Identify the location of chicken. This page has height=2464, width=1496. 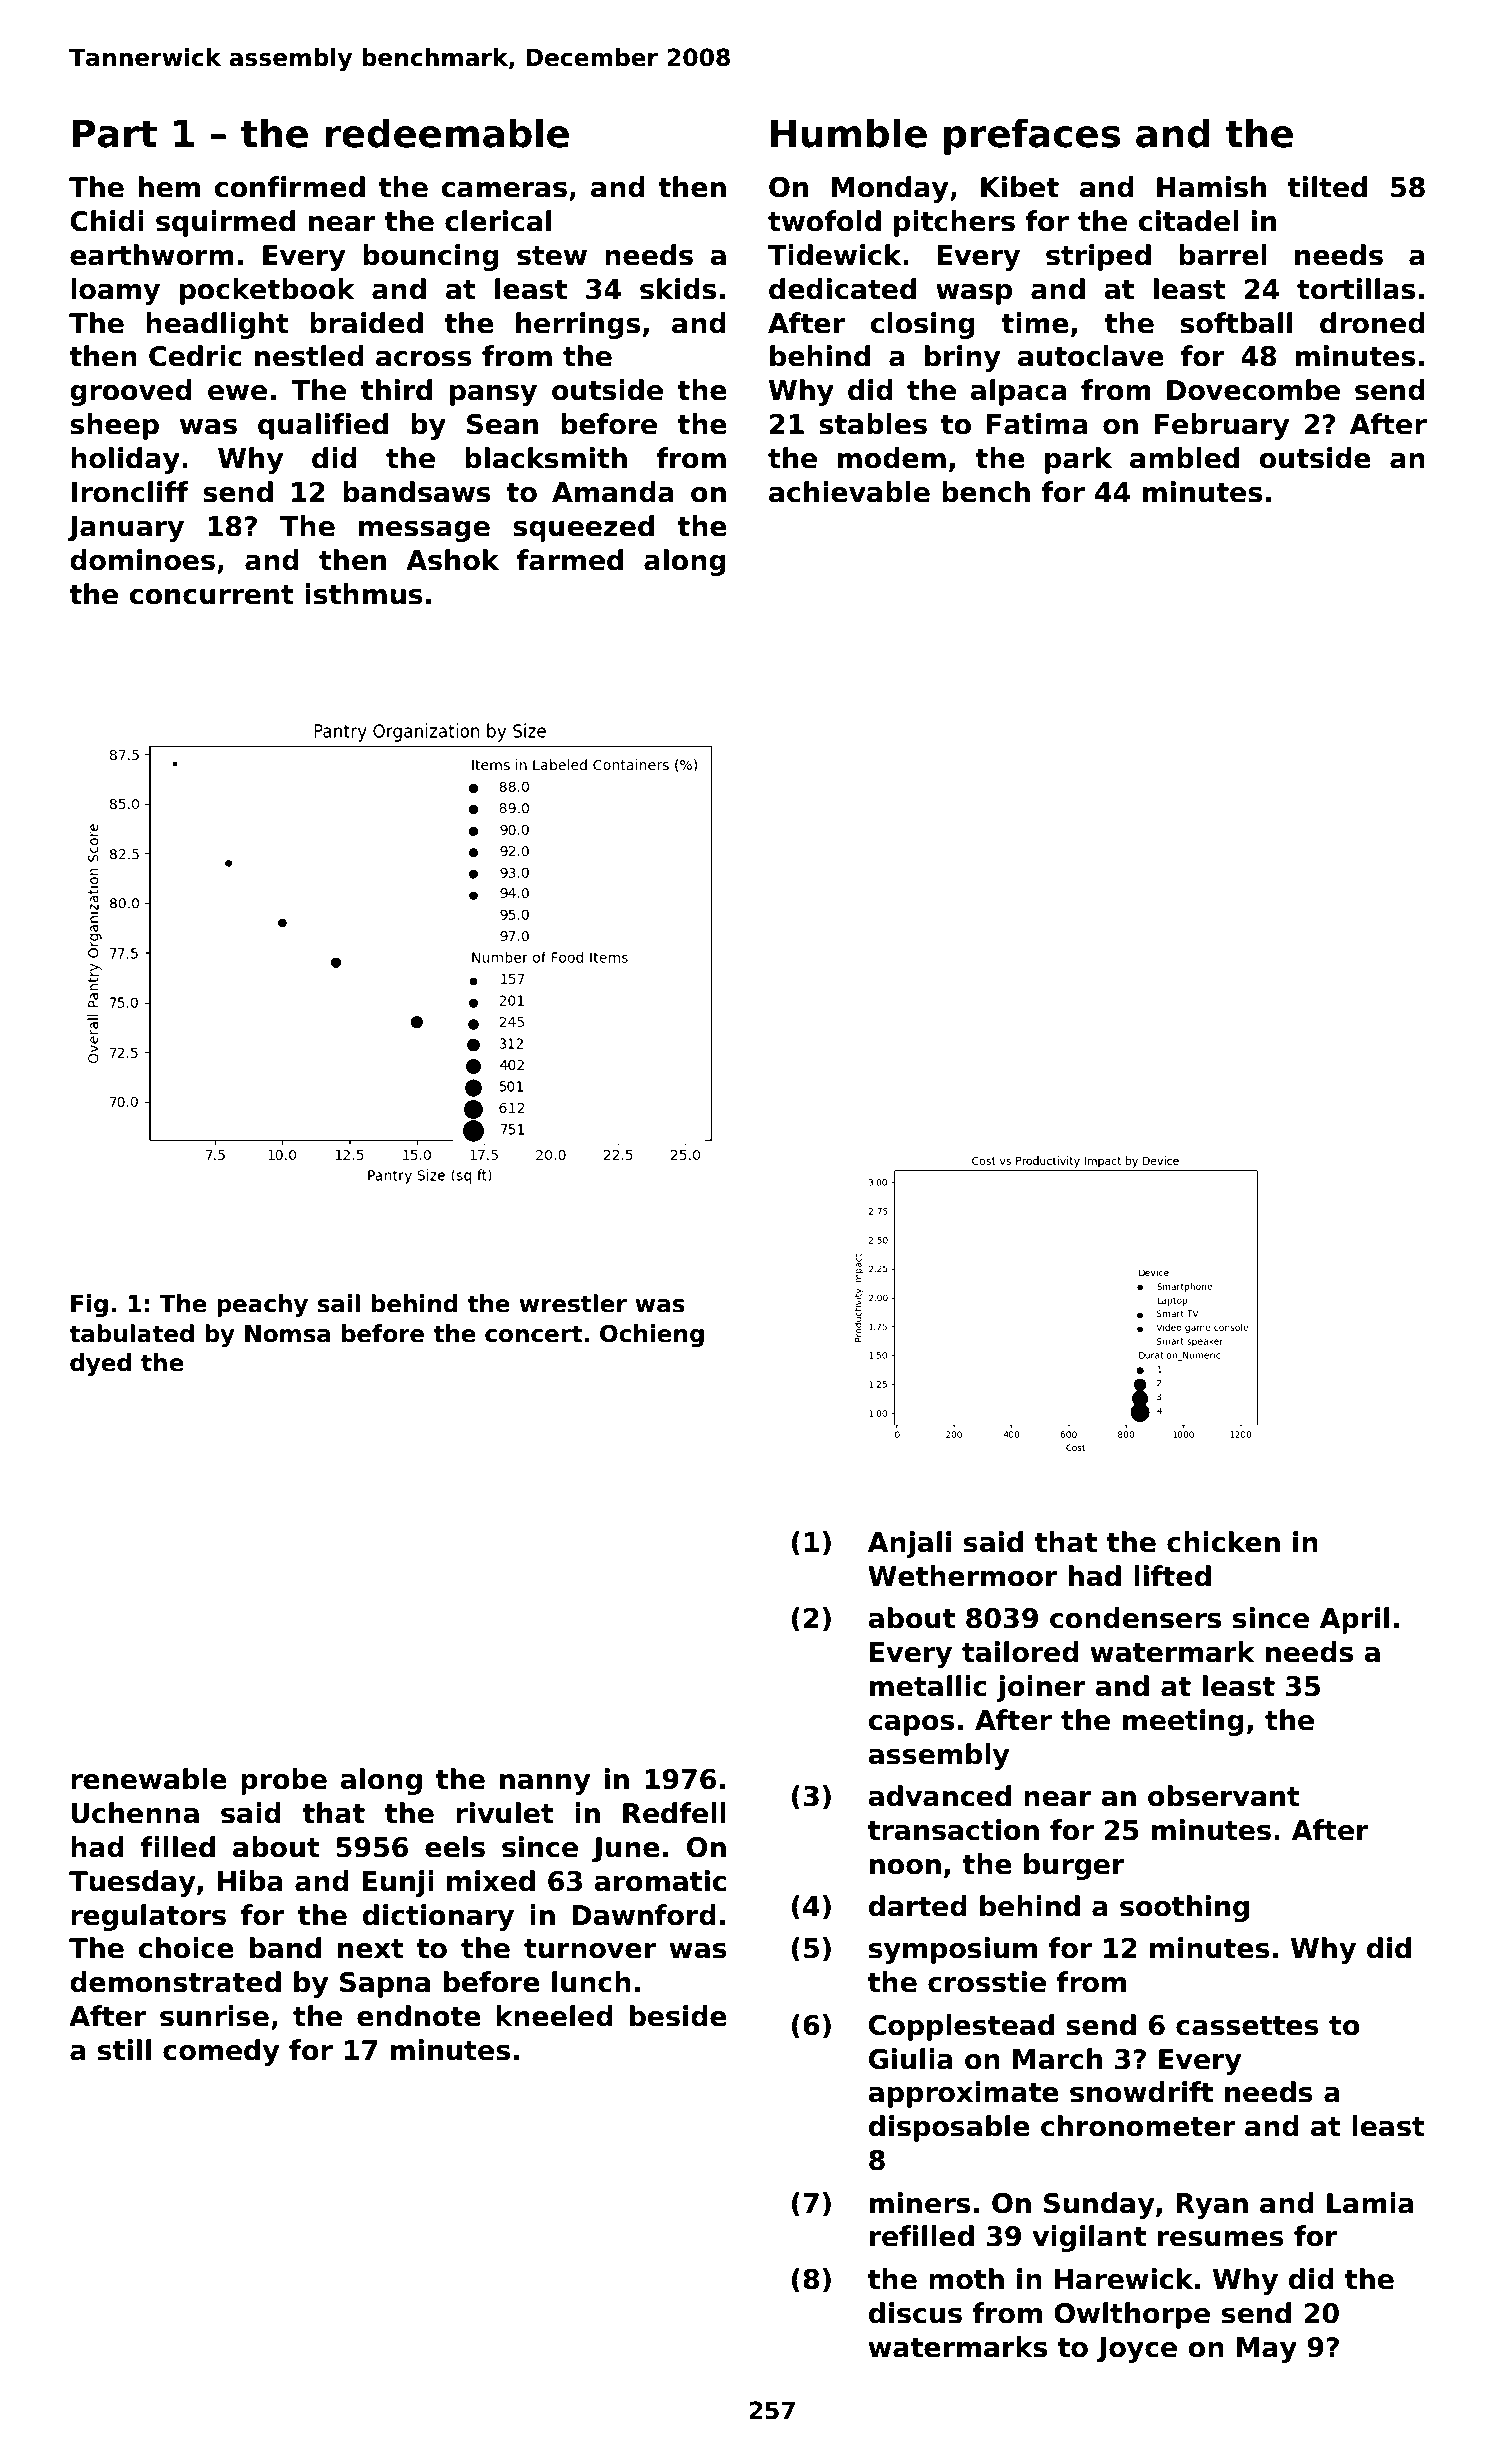
(1223, 1542).
